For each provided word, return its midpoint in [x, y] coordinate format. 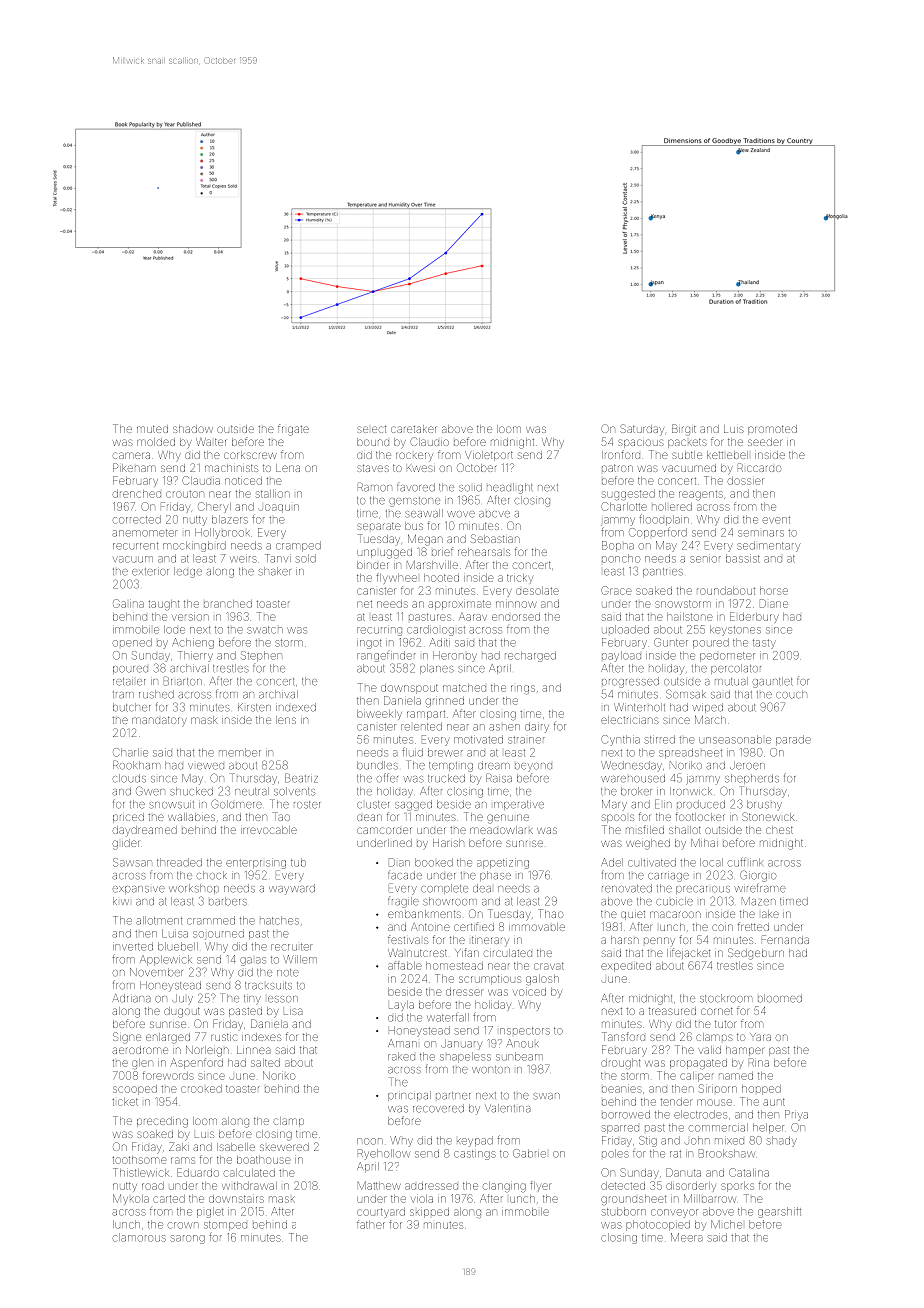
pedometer [727, 656]
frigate [293, 430]
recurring [379, 631]
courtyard [381, 1213]
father [371, 1224]
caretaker [413, 429]
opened [132, 642]
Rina [759, 1062]
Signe [127, 1038]
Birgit [684, 430]
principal [409, 1096]
